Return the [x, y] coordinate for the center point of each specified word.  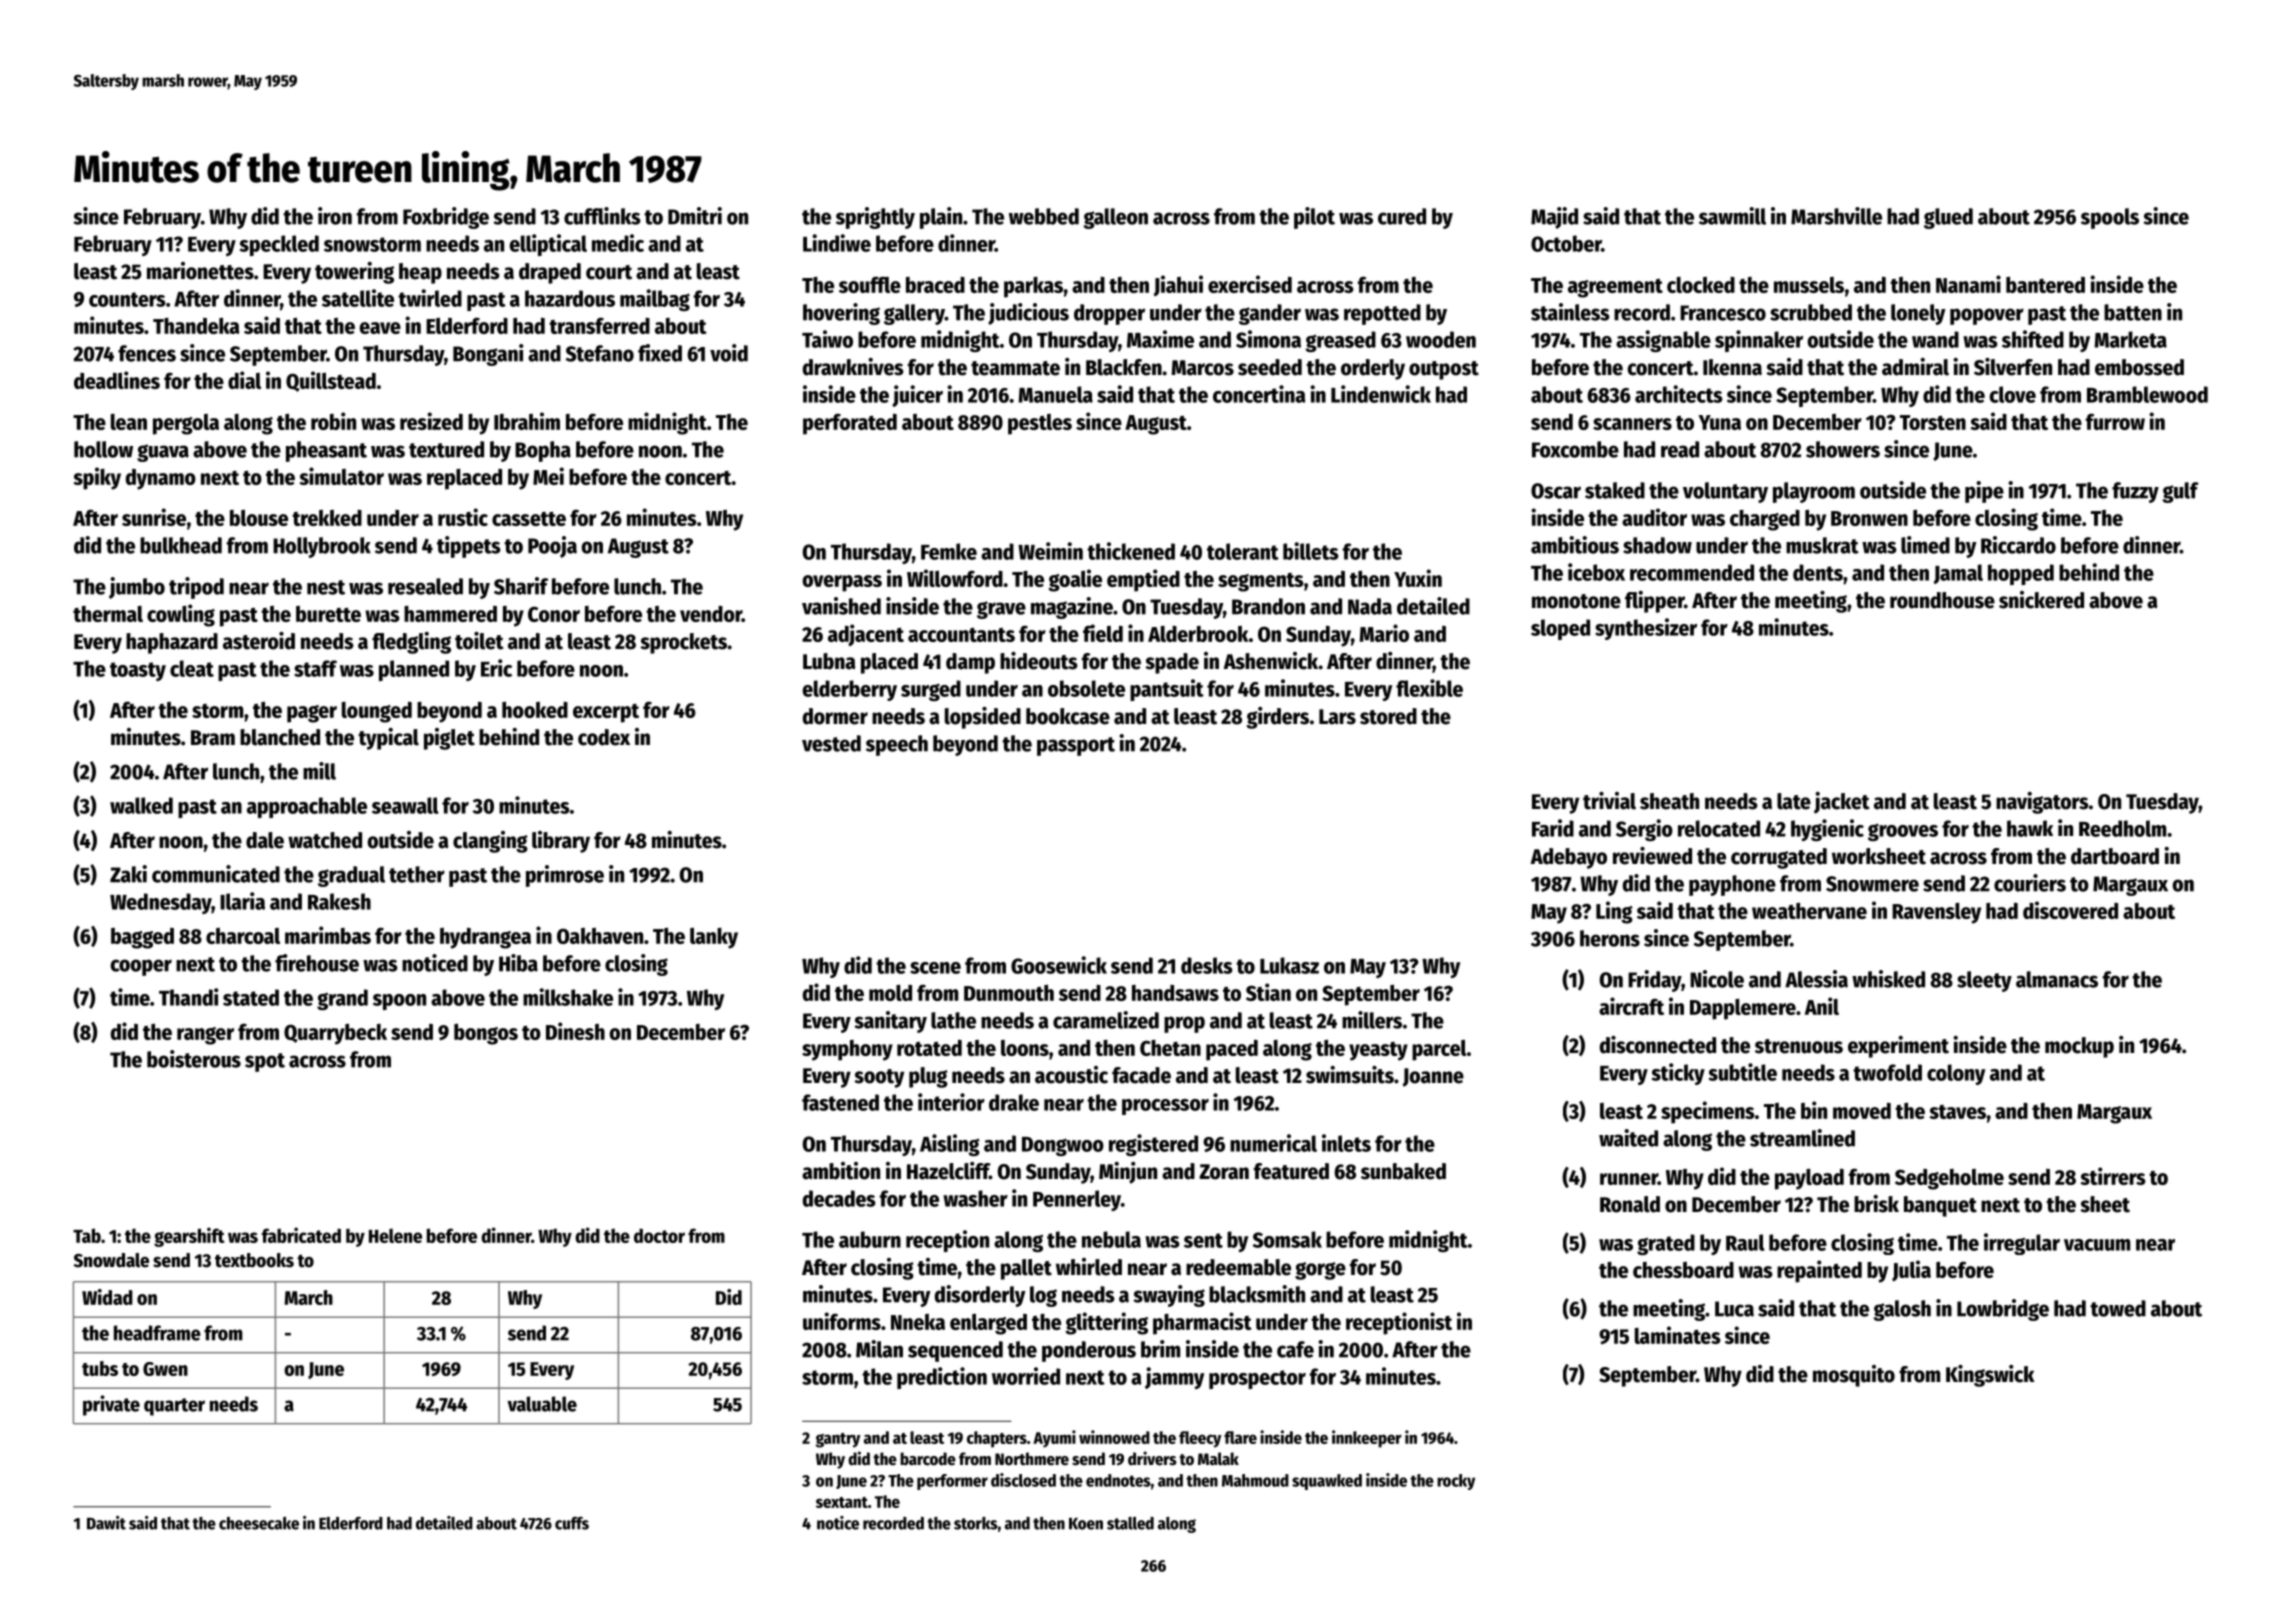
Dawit [106, 1523]
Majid [1554, 218]
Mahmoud [1255, 1480]
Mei [548, 476]
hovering [841, 314]
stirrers [2113, 1176]
